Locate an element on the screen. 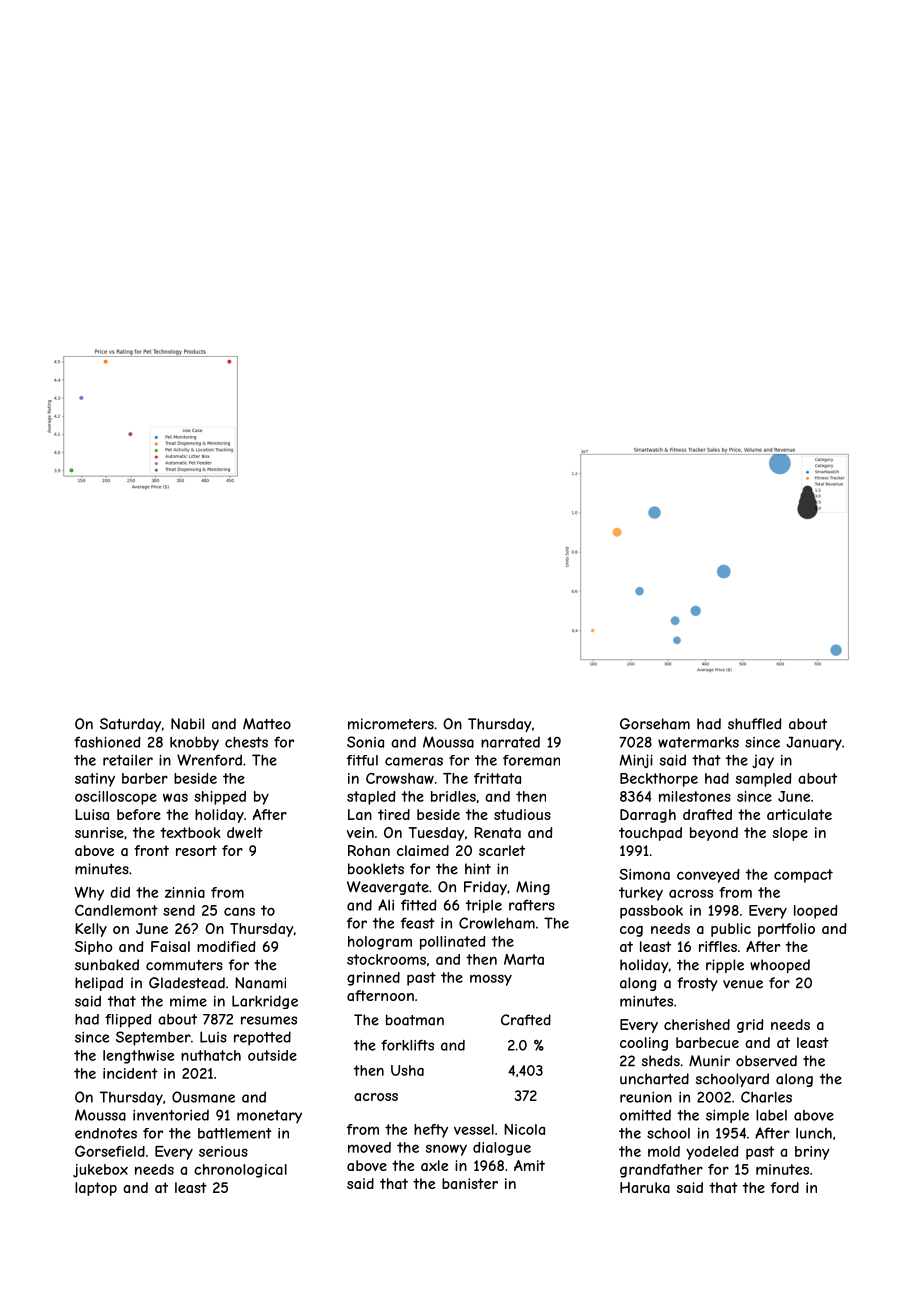 The height and width of the screenshot is (1308, 924). beyond is located at coordinates (714, 834).
